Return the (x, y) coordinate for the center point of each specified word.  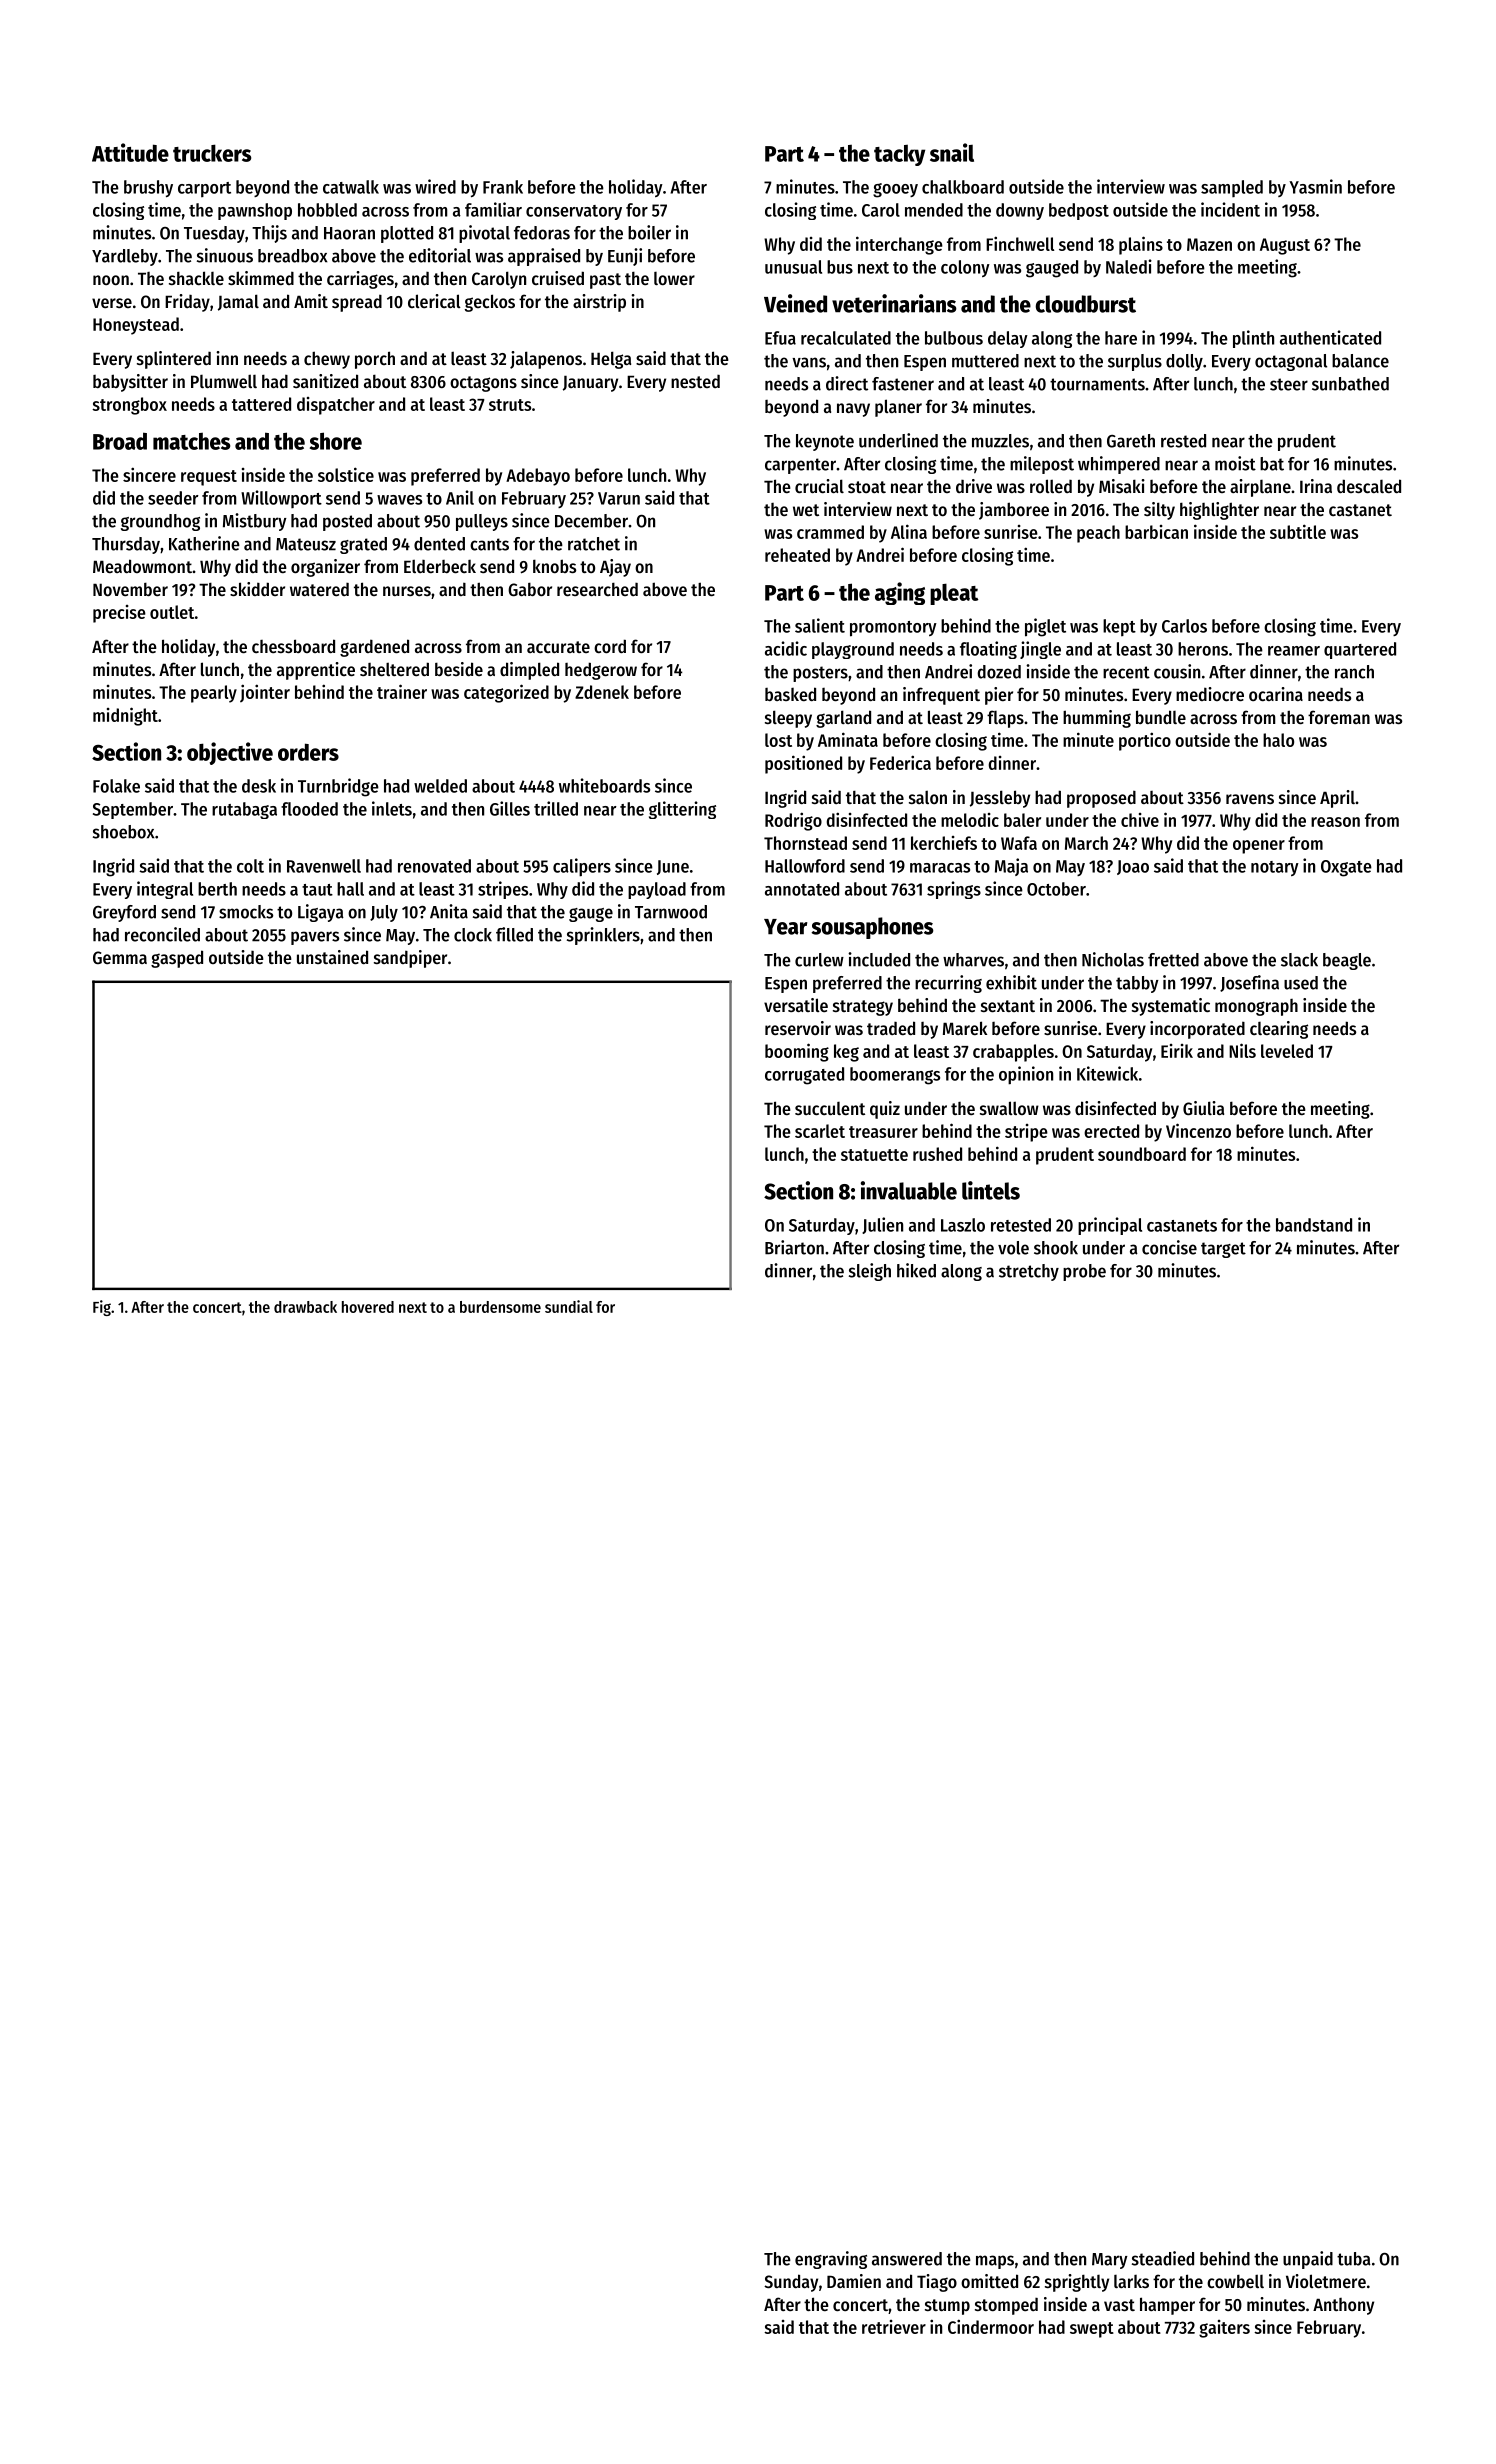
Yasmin (1315, 186)
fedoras (542, 233)
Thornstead (805, 843)
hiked (916, 1270)
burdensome (500, 1307)
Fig (102, 1308)
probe (1084, 1272)
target (1223, 1250)
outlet (172, 612)
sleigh (870, 1272)
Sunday (791, 2283)
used (1301, 983)
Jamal (238, 302)
